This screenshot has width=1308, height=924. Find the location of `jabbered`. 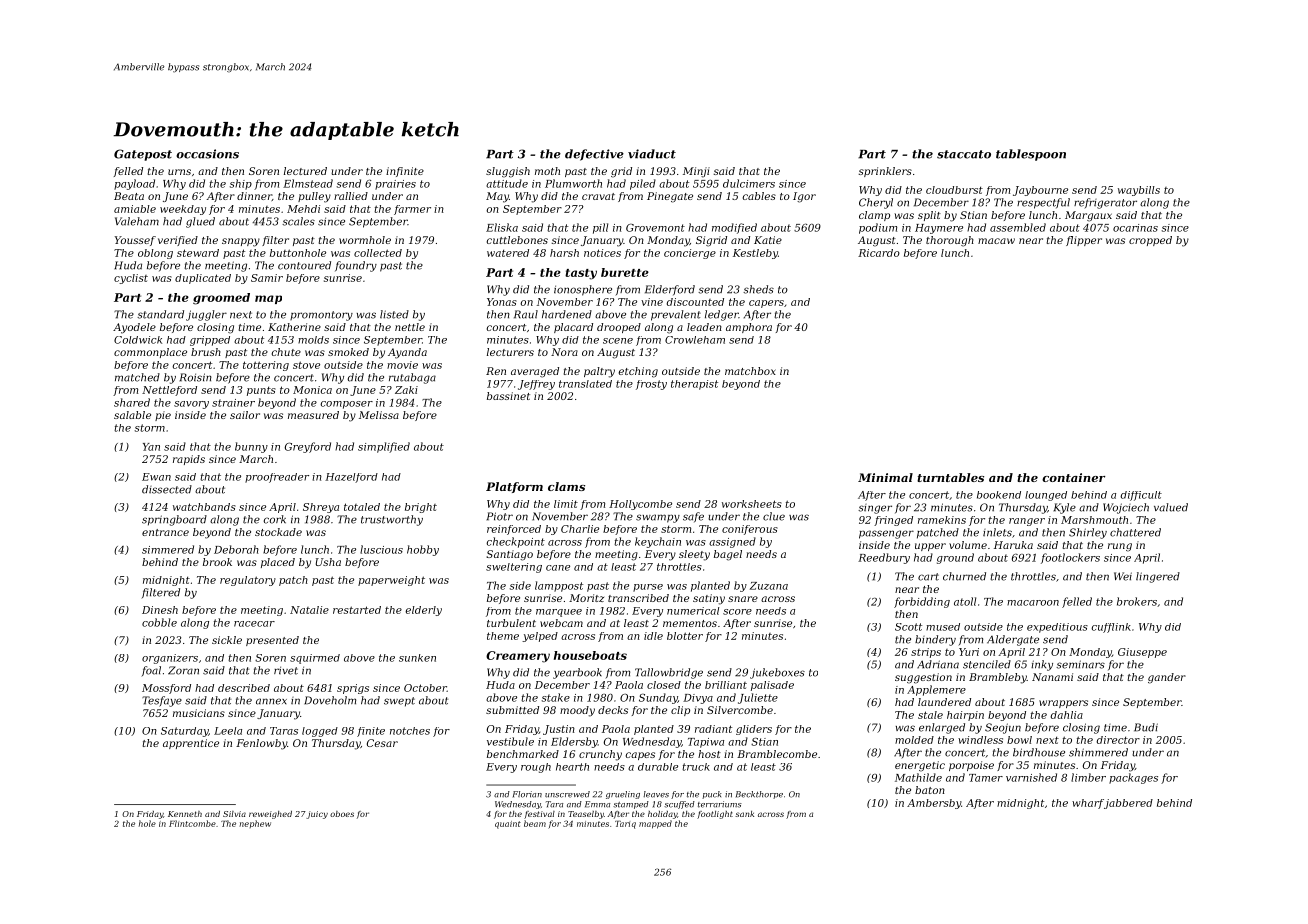

jabbered is located at coordinates (1128, 804).
